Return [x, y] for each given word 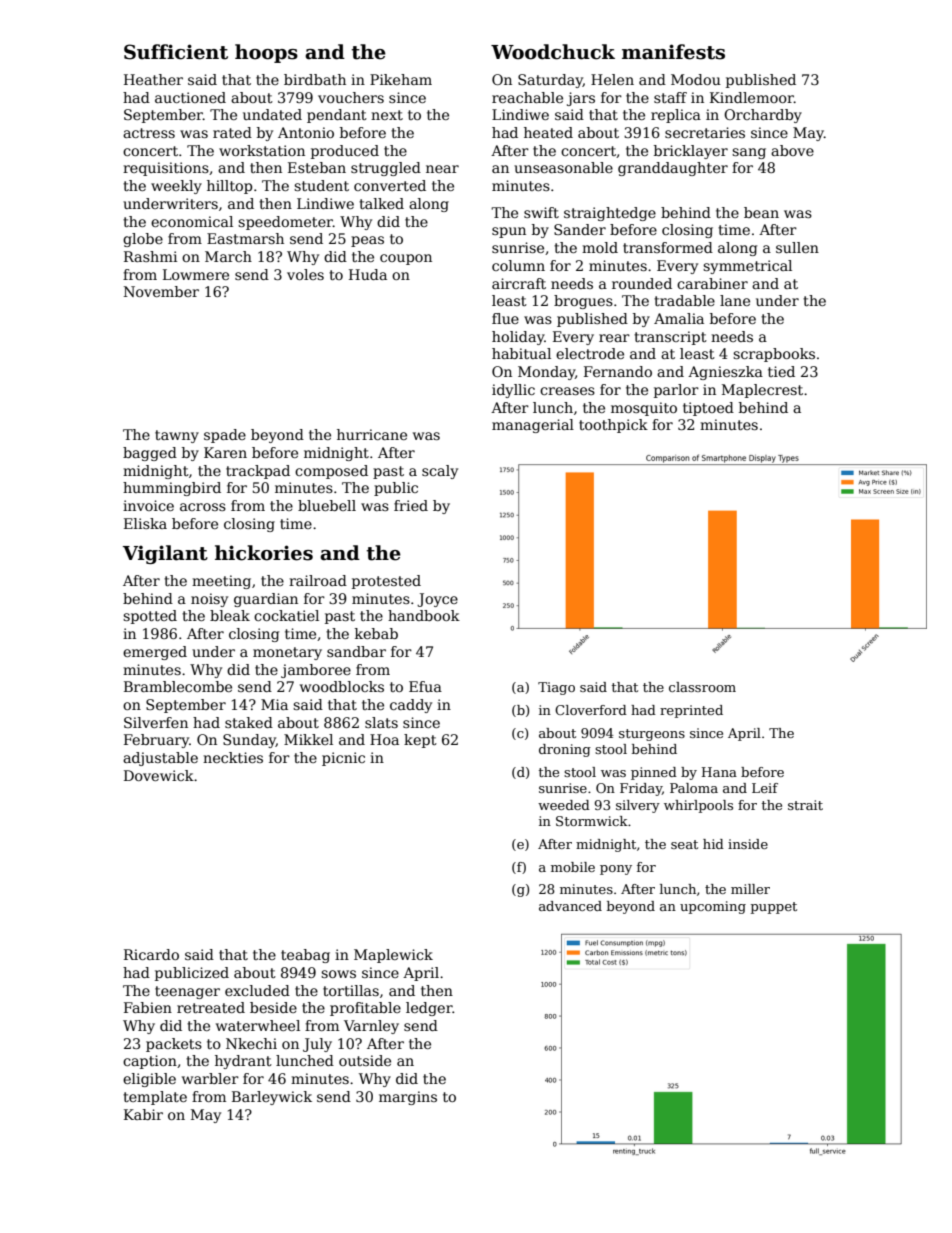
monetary [287, 653]
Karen [225, 452]
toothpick [613, 426]
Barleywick [272, 1098]
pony [616, 870]
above [792, 150]
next [387, 115]
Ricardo [151, 954]
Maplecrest [762, 391]
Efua [425, 686]
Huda [368, 274]
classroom [702, 687]
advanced [570, 906]
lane [735, 300]
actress [149, 133]
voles [305, 274]
